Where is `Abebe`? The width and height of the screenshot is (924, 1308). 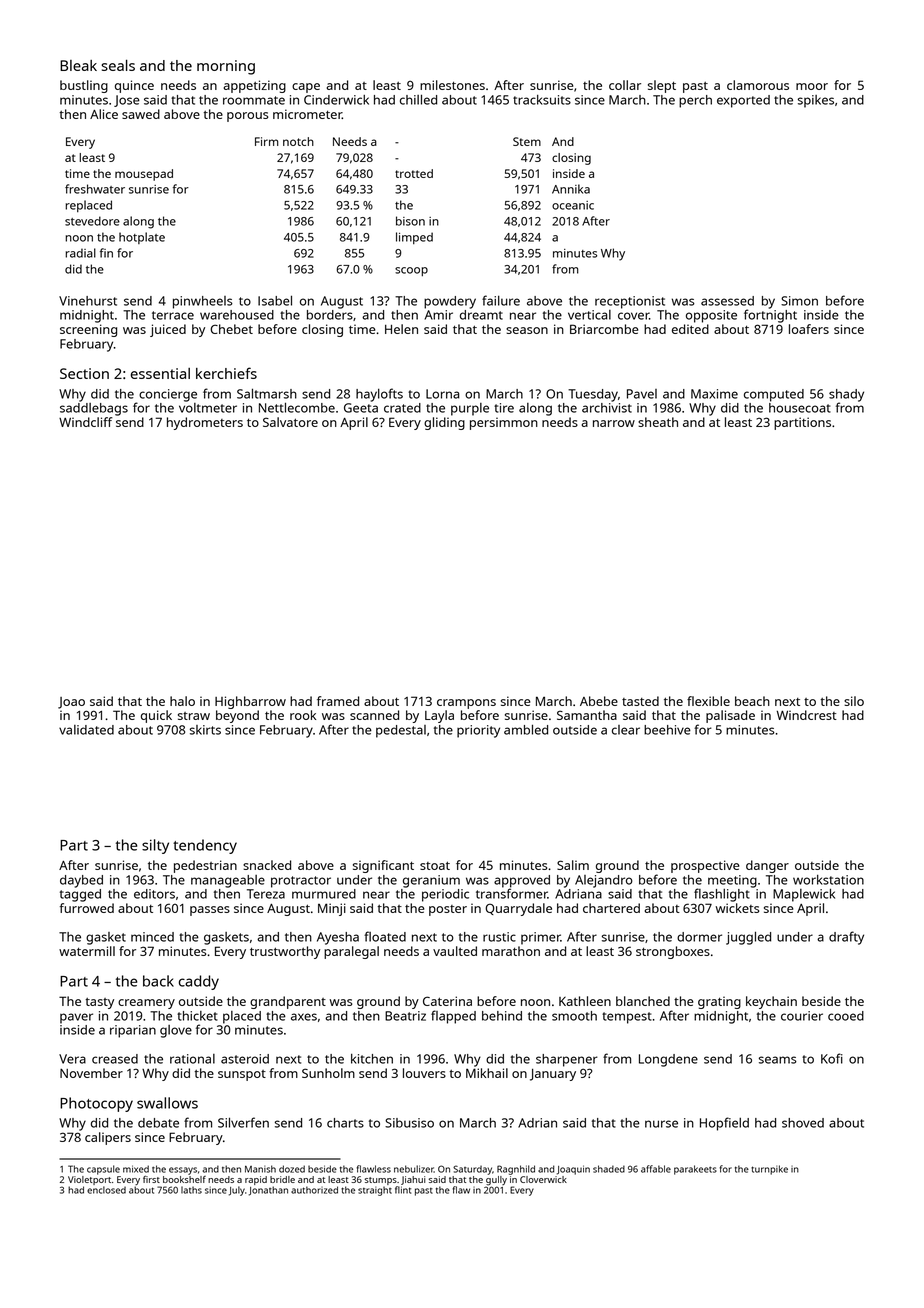 Abebe is located at coordinates (599, 701).
